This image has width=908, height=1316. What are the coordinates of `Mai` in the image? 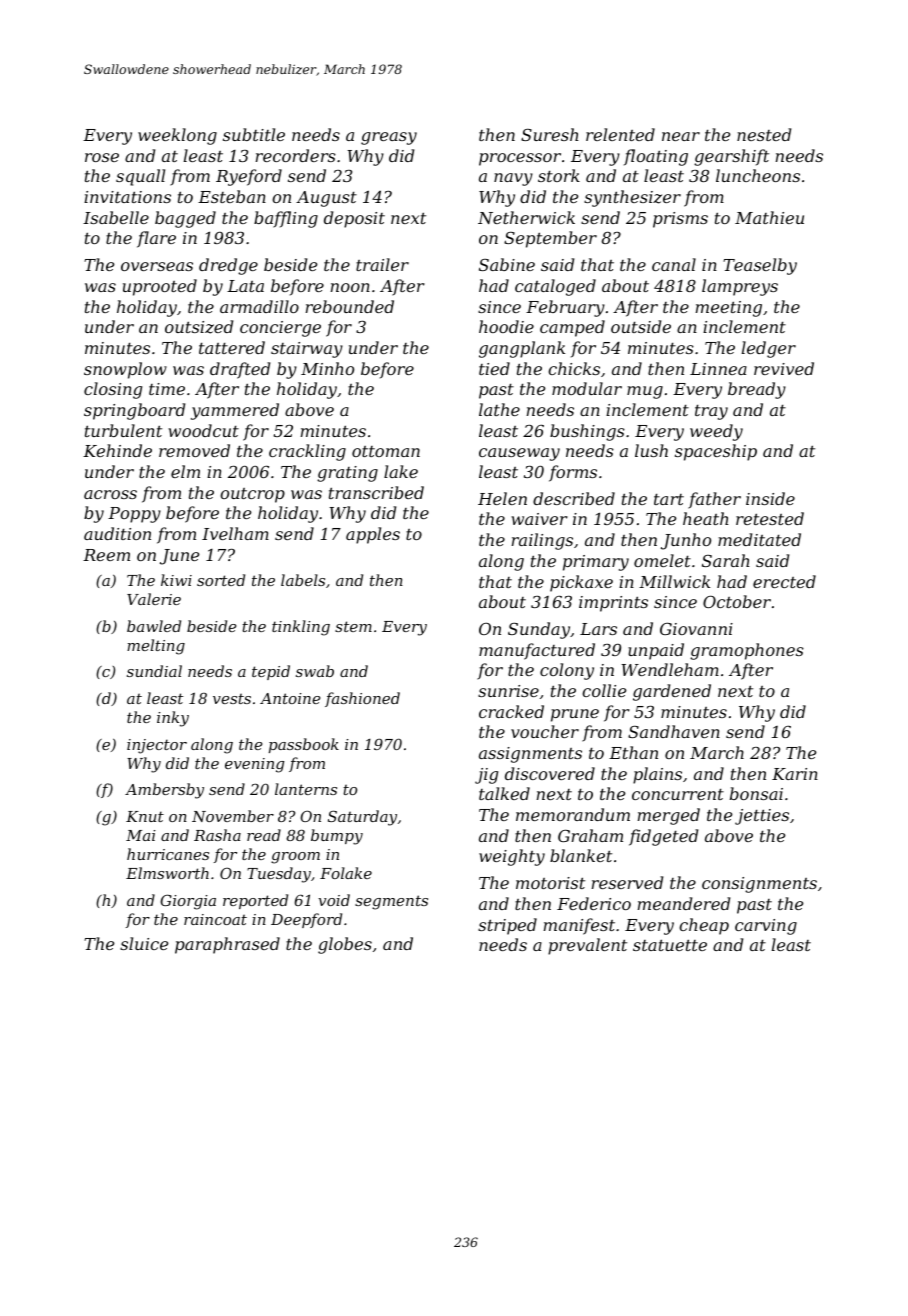 It's located at (141, 835).
